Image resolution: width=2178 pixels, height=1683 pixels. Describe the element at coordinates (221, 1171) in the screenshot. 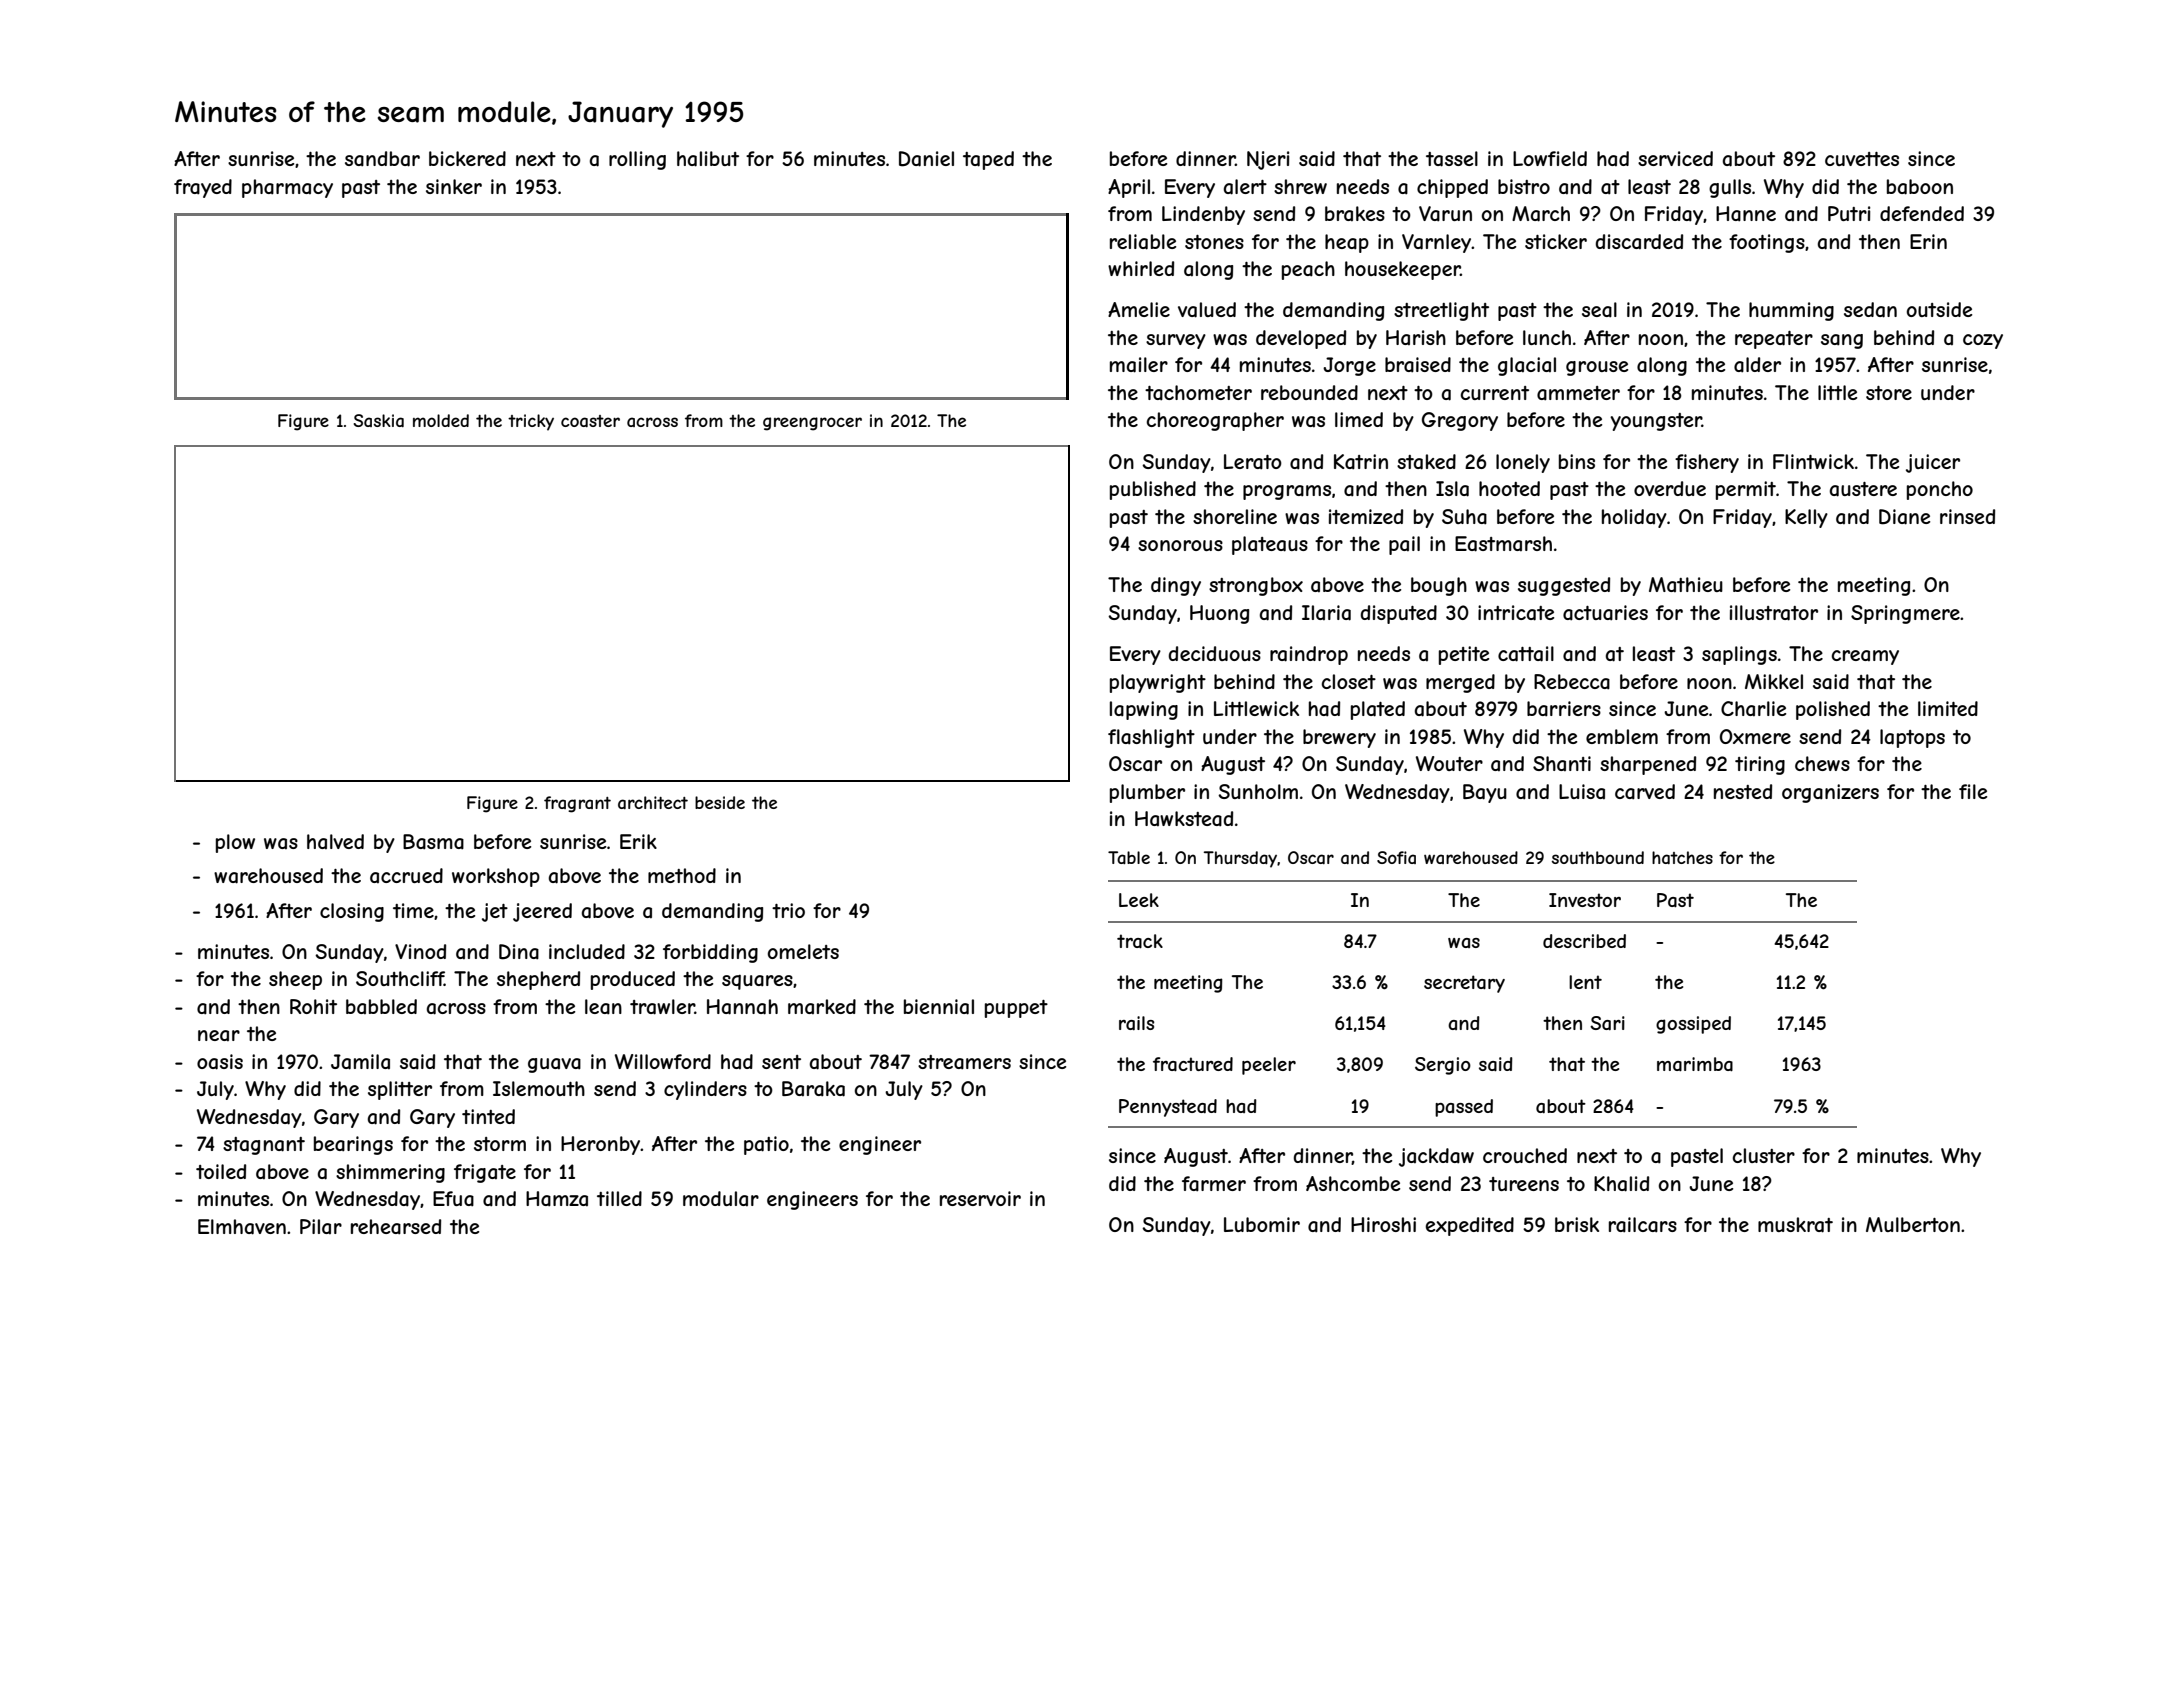

I see `toiled` at that location.
